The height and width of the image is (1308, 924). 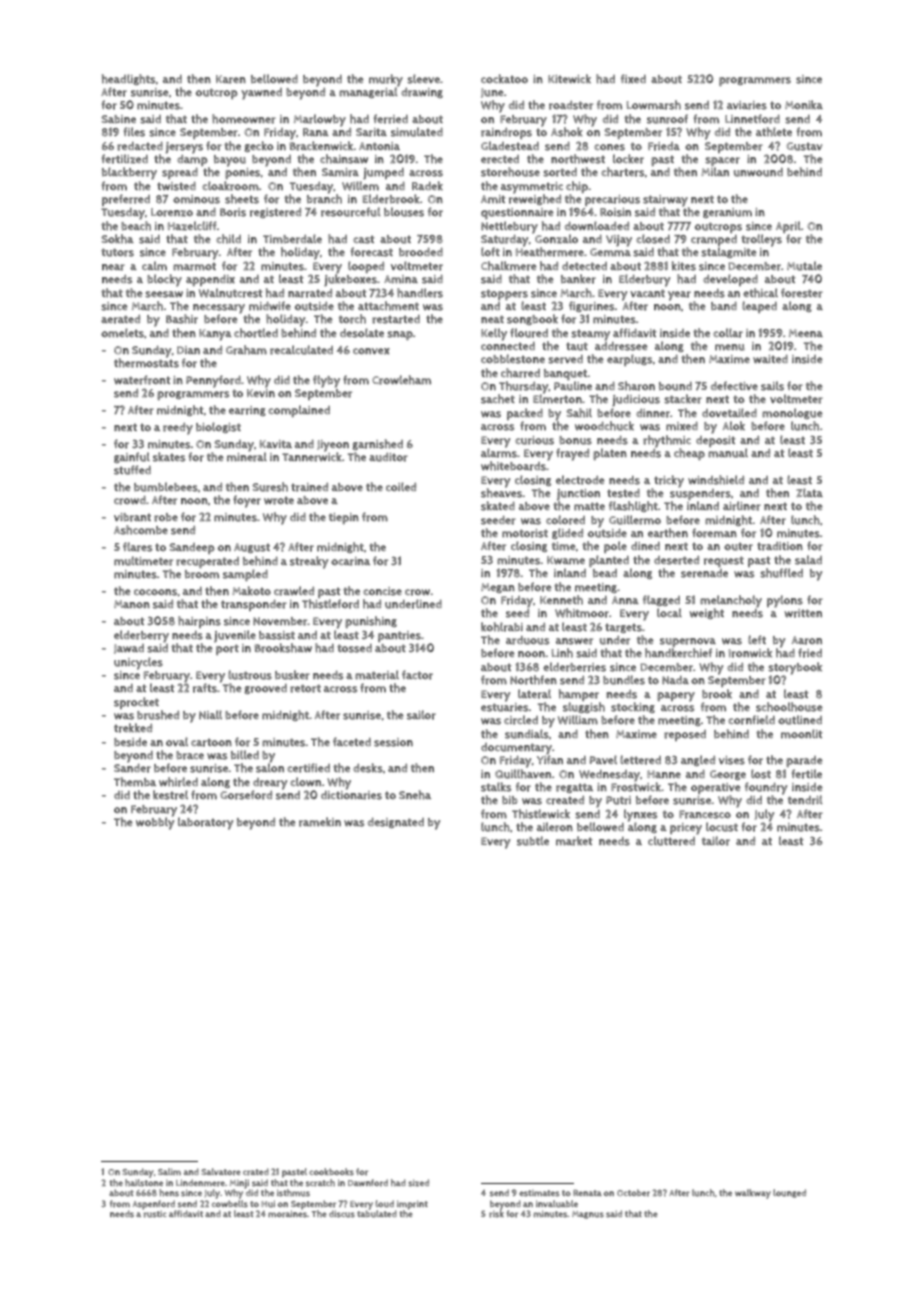 What do you see at coordinates (804, 105) in the image?
I see `Monika` at bounding box center [804, 105].
